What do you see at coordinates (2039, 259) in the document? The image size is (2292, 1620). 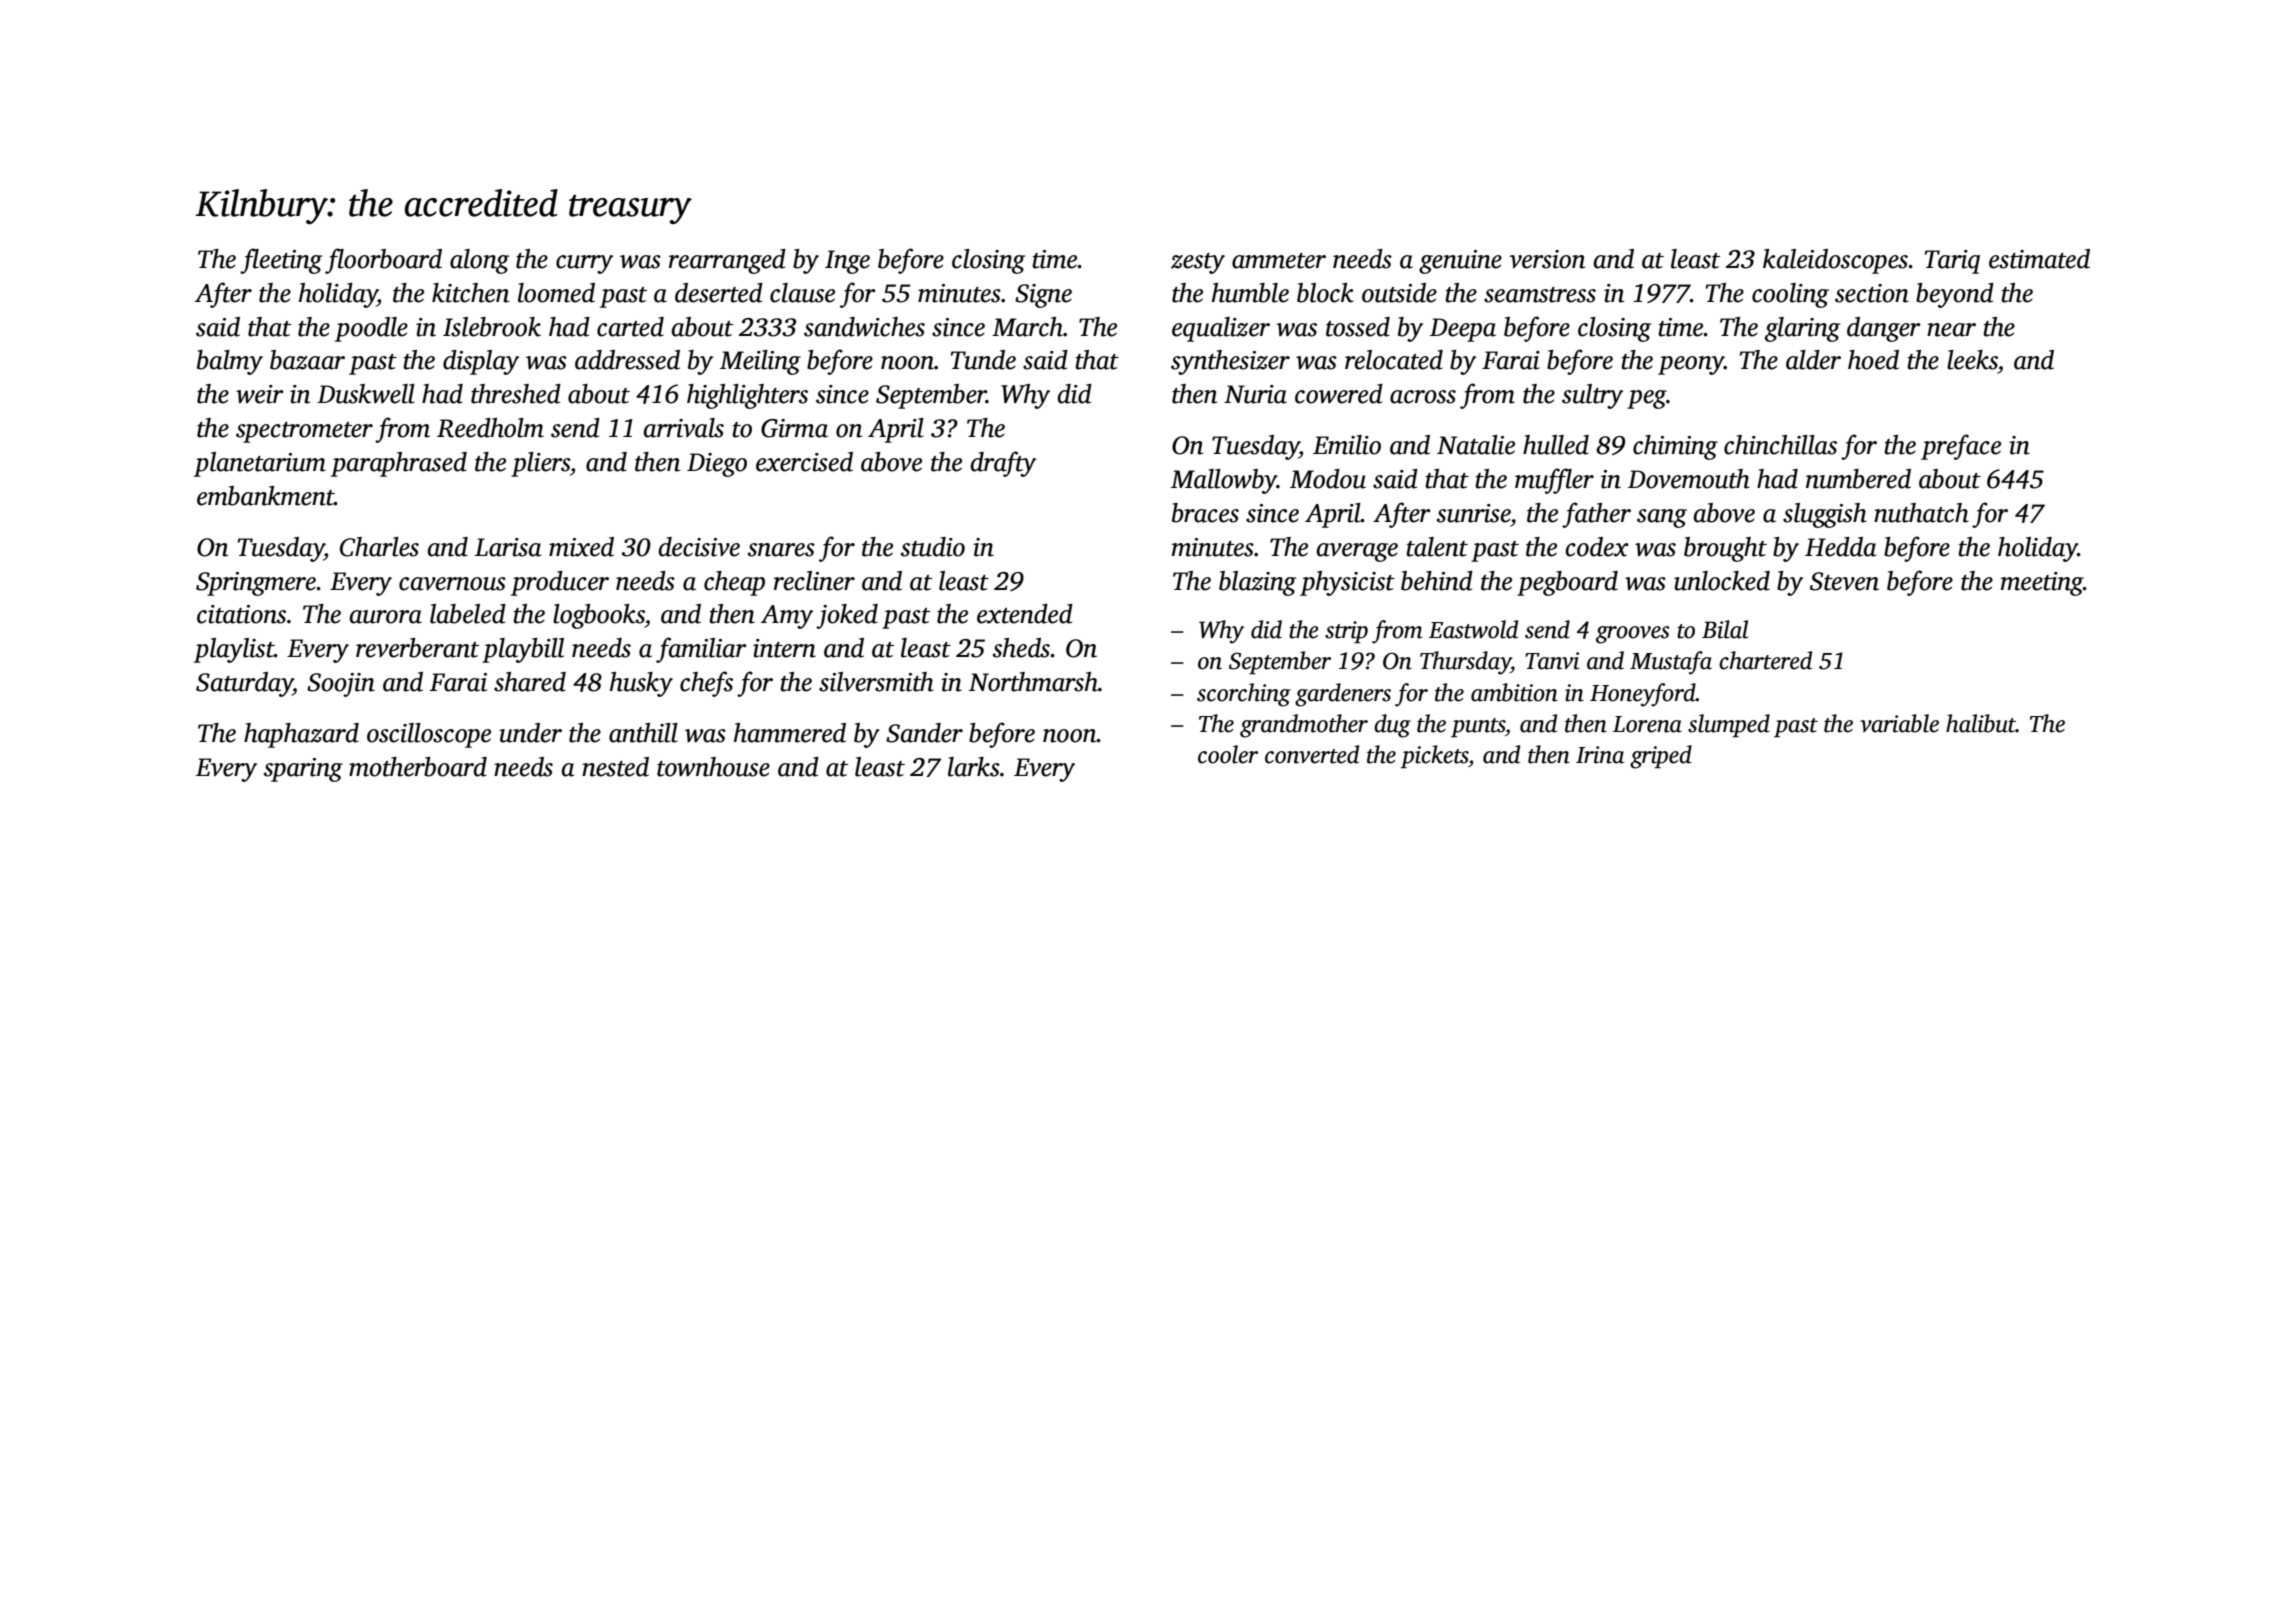 I see `estimated` at bounding box center [2039, 259].
